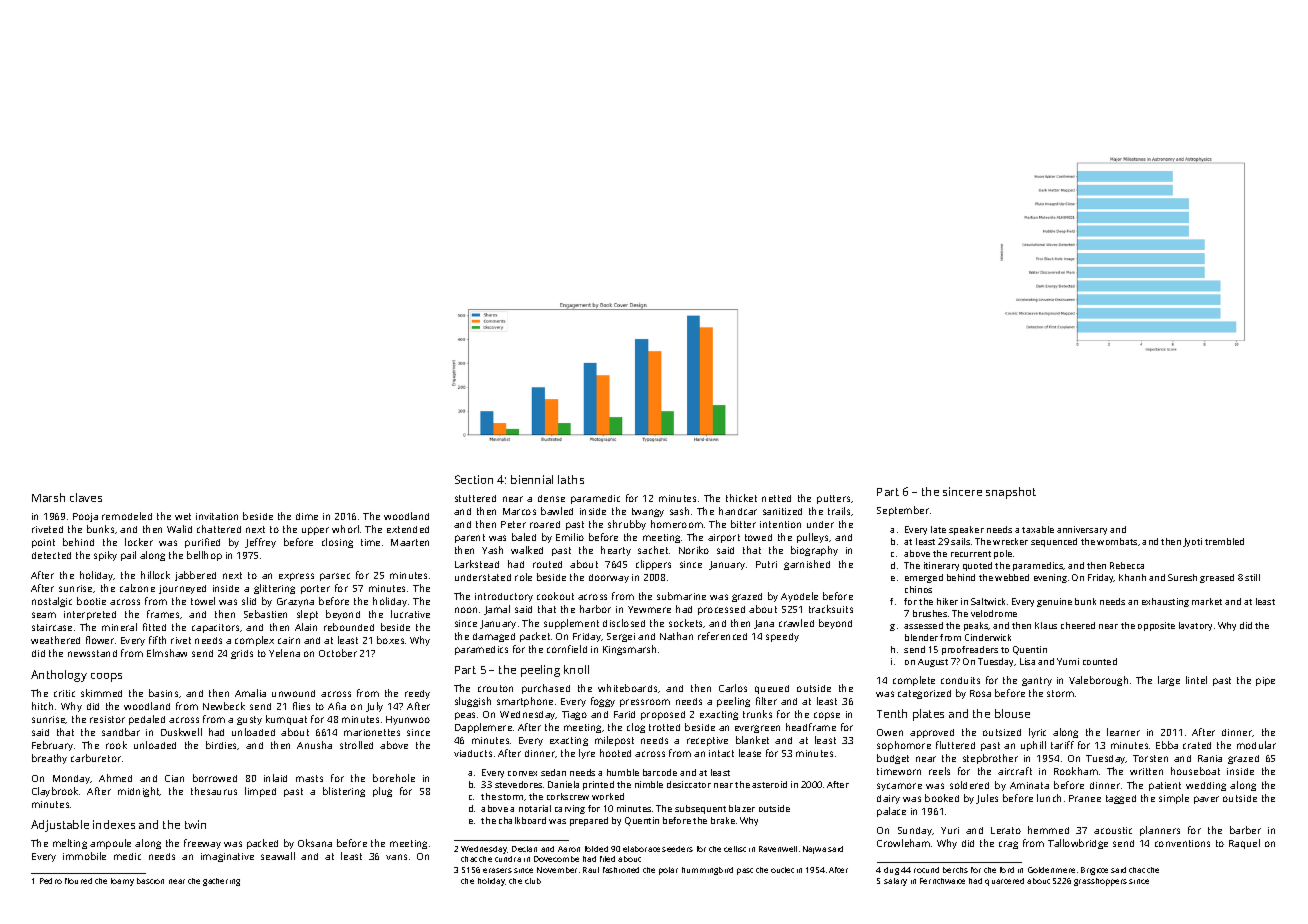 Image resolution: width=1308 pixels, height=924 pixels. I want to click on gathering, so click(221, 882).
